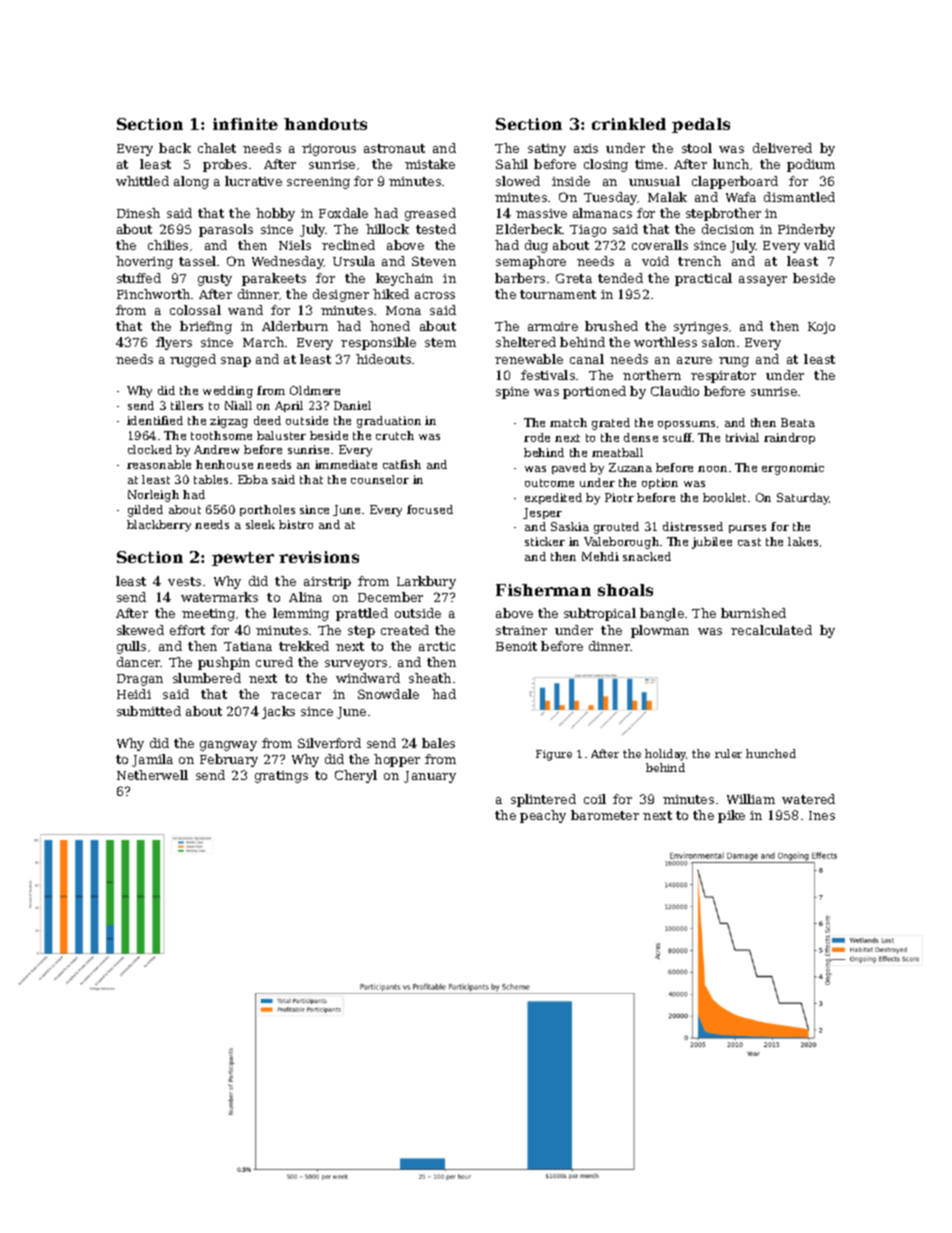 The width and height of the document is (952, 1233). I want to click on spine, so click(512, 393).
